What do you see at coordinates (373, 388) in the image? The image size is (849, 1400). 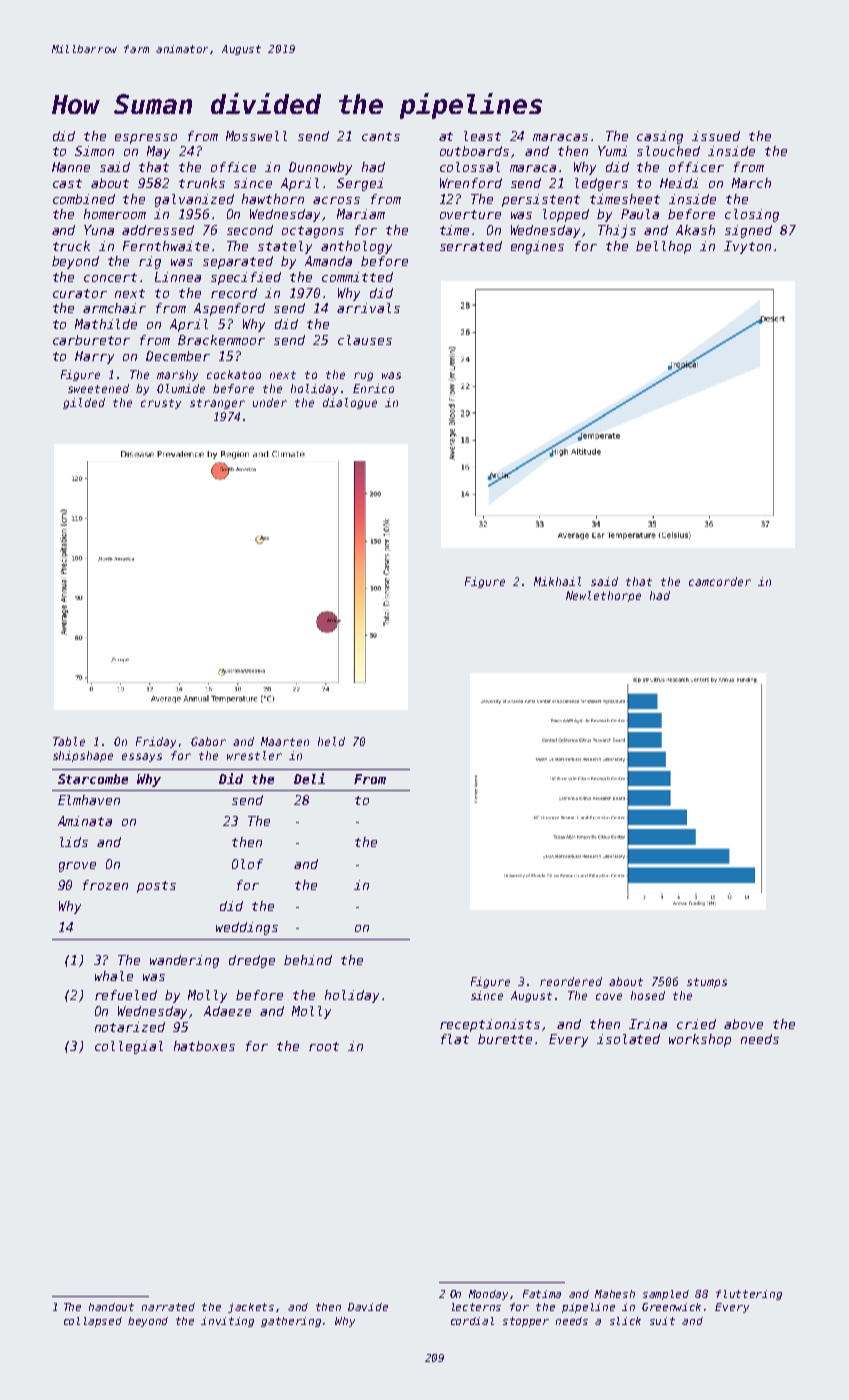 I see `Enrico` at bounding box center [373, 388].
